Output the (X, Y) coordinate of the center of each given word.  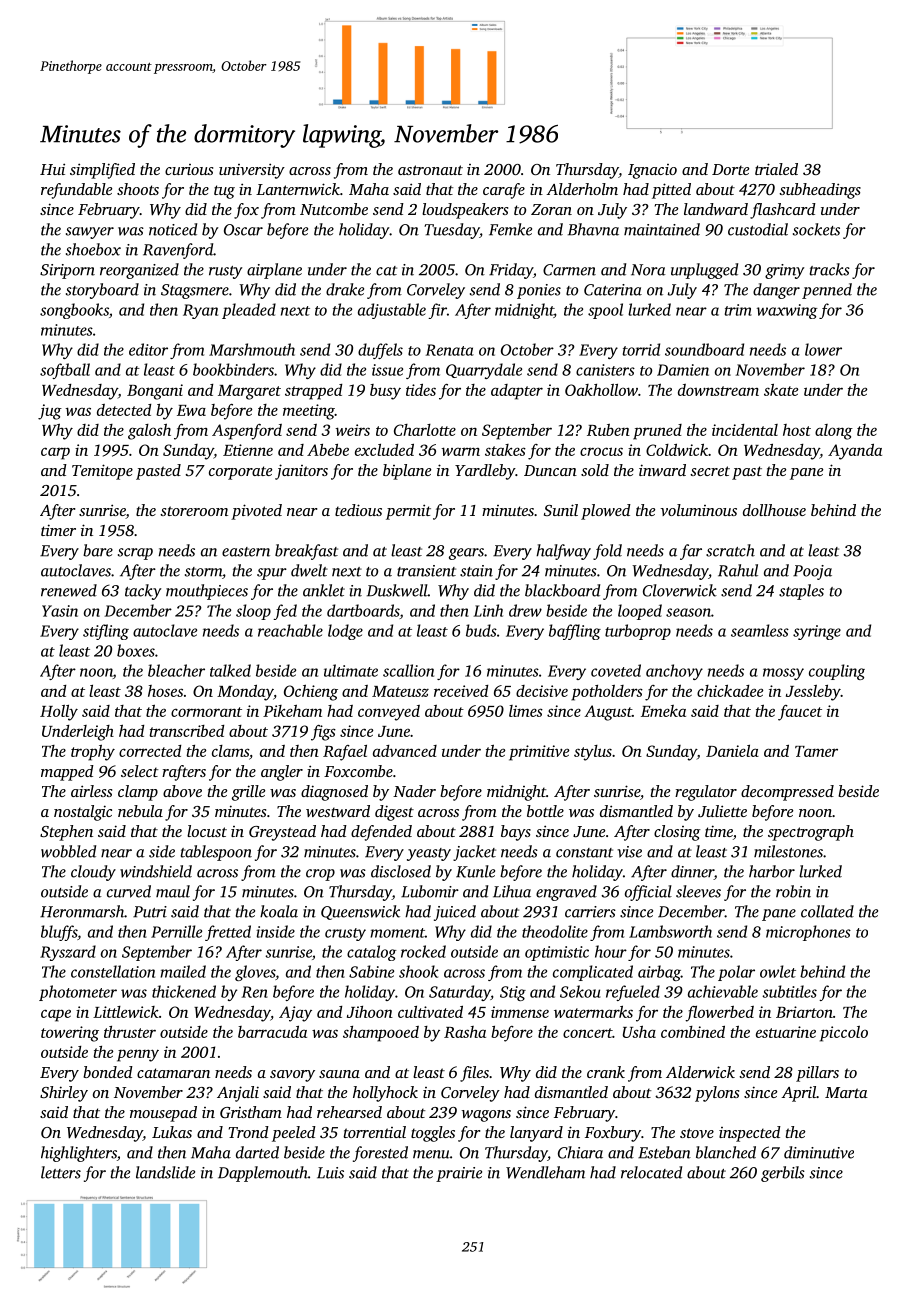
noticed (173, 229)
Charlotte (425, 430)
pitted (671, 191)
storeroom (194, 511)
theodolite (555, 931)
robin (793, 891)
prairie (459, 1174)
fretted (228, 933)
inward (662, 470)
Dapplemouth (263, 1174)
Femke (510, 229)
